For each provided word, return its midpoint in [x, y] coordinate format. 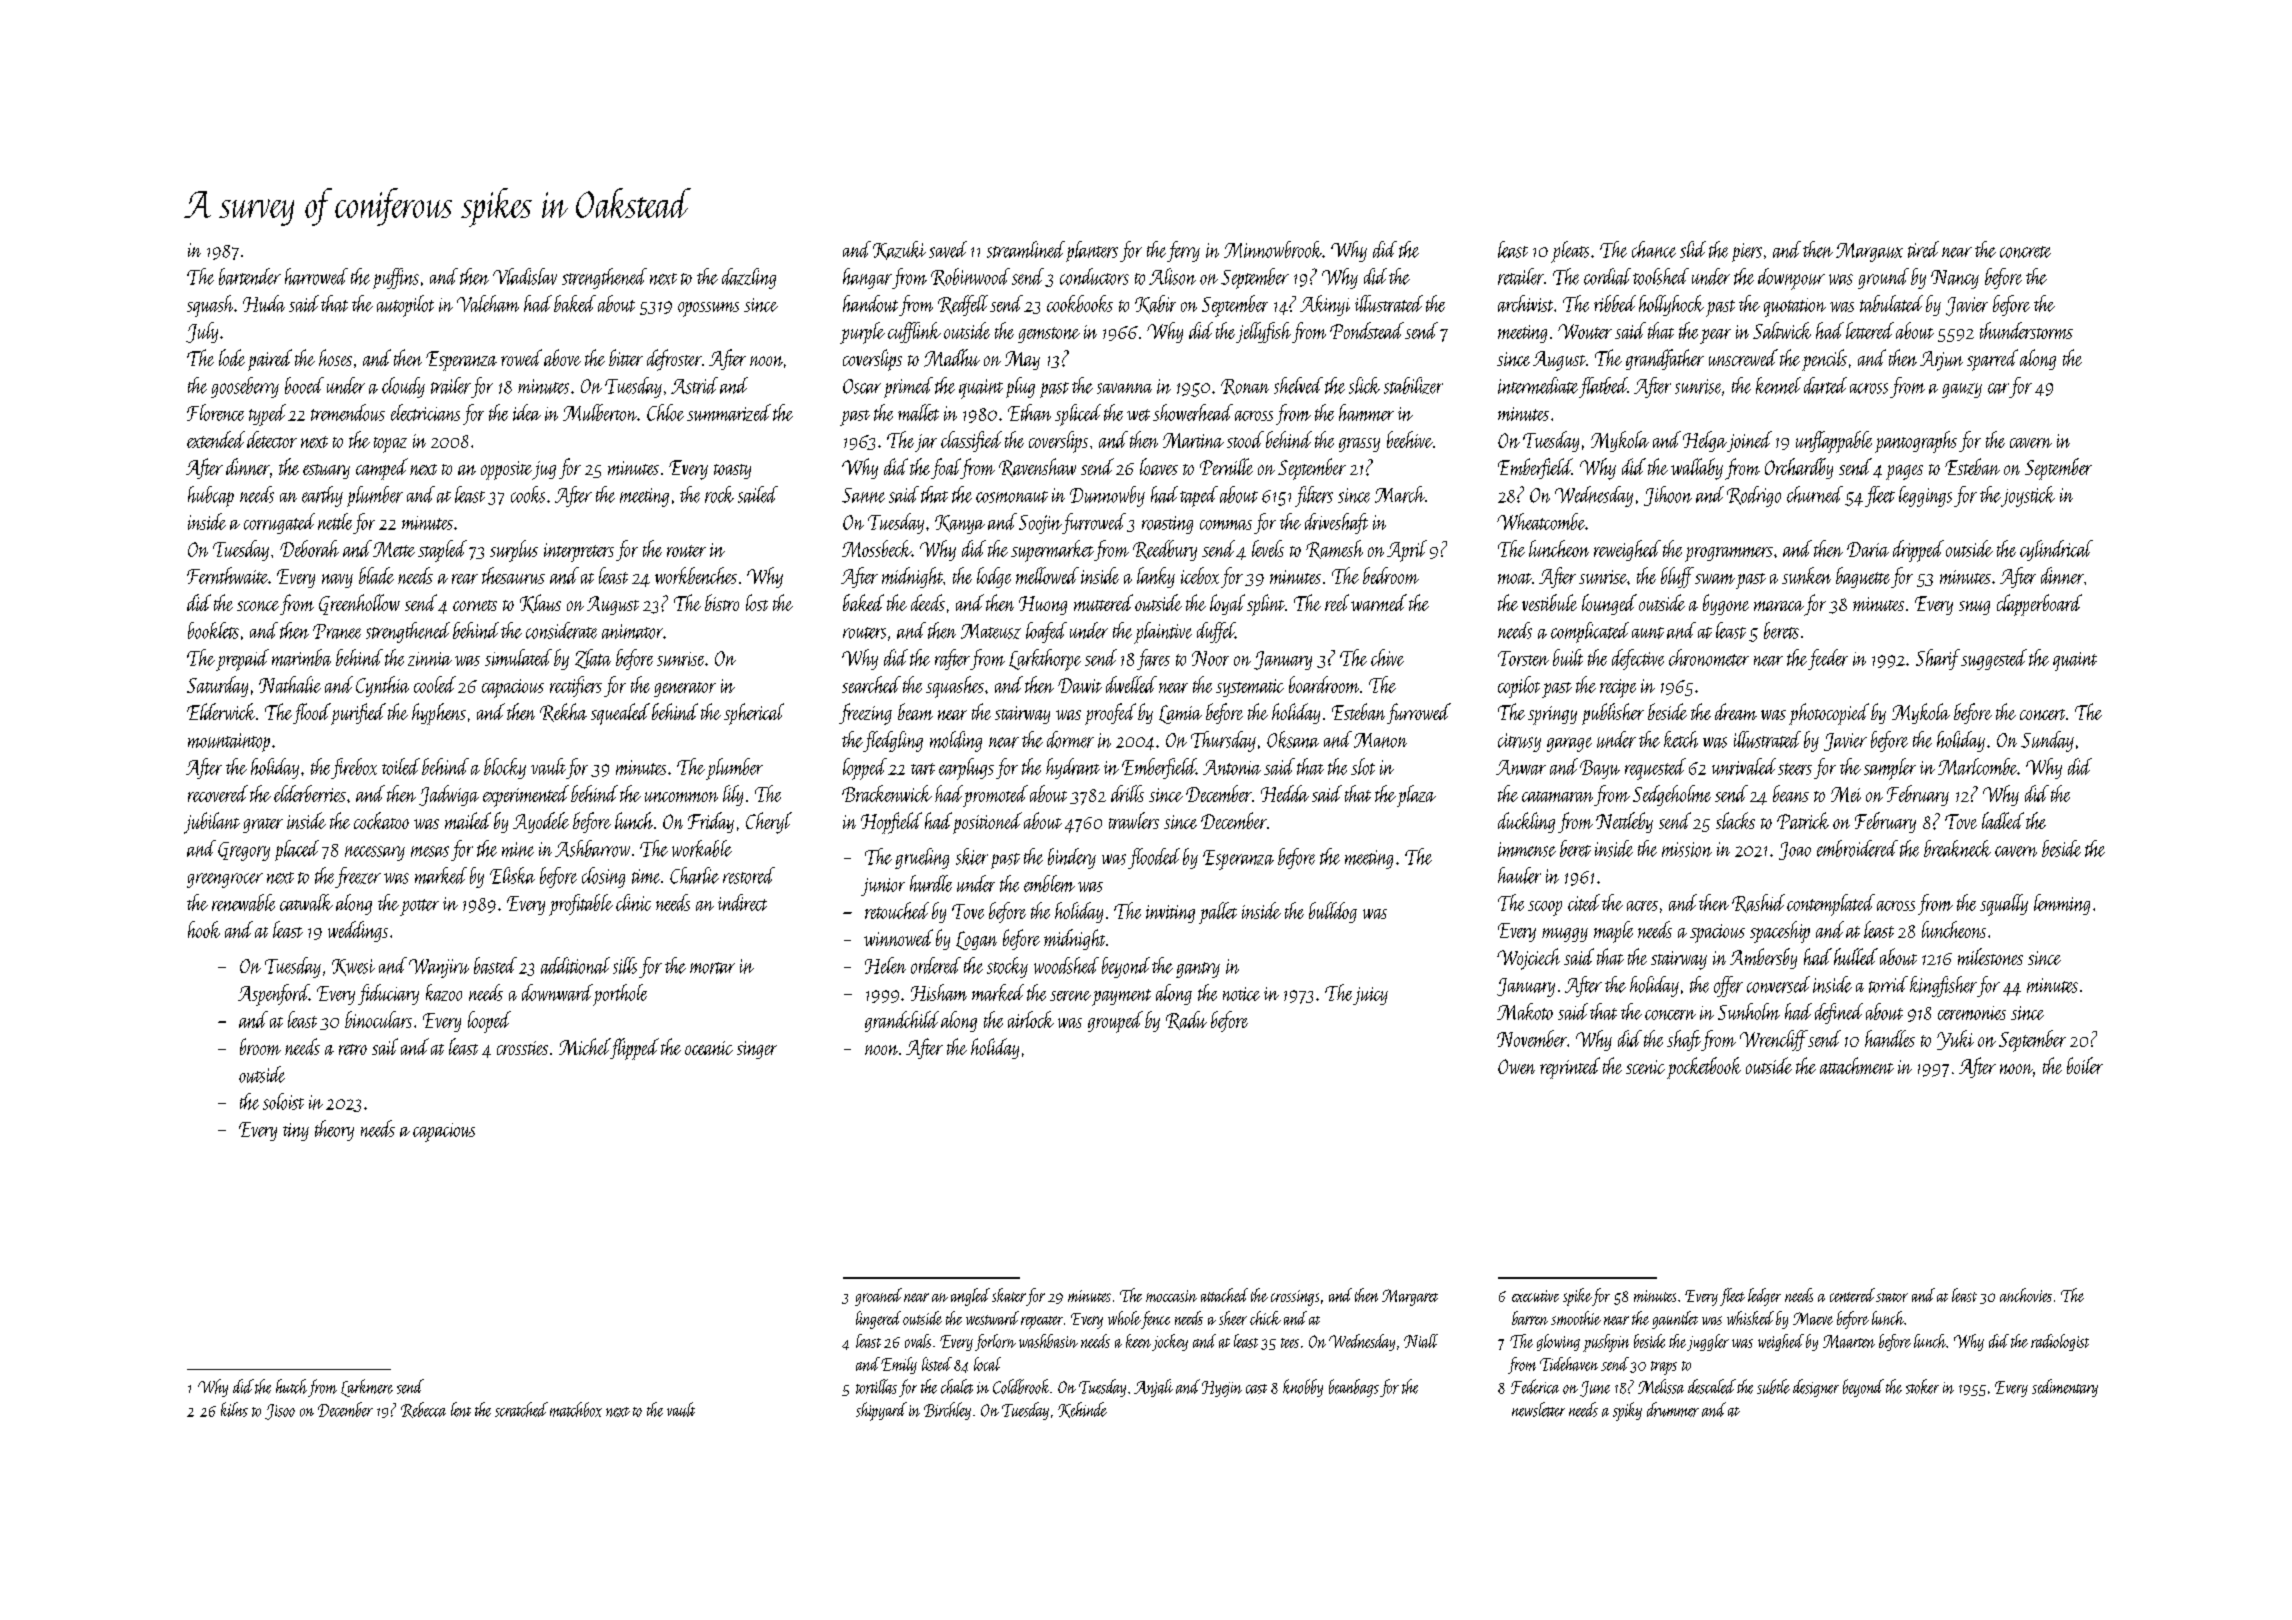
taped [1199, 496]
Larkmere [367, 1388]
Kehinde [1082, 1410]
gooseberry [245, 387]
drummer [1673, 1409]
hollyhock [1671, 305]
